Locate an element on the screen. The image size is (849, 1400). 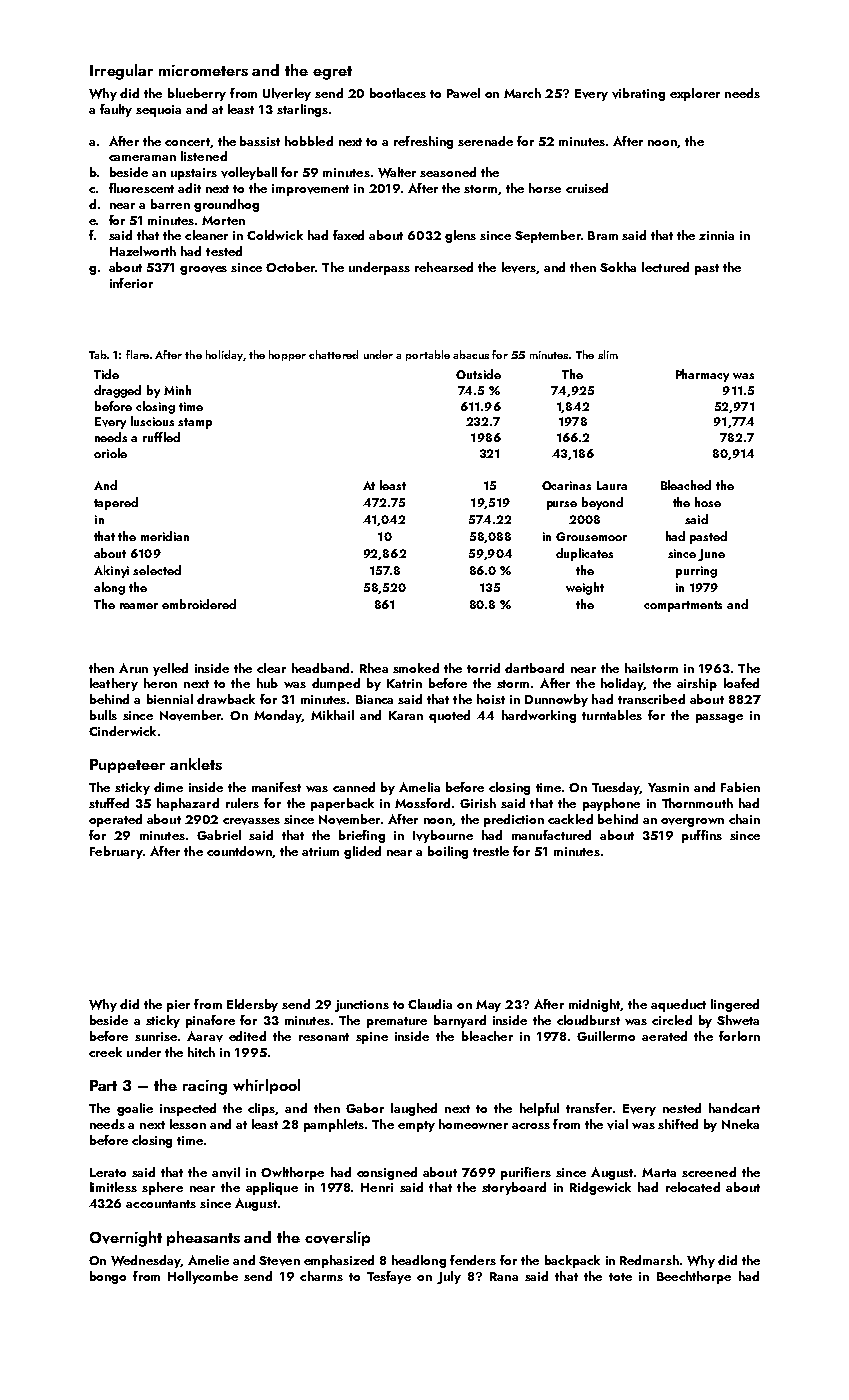
vibrating is located at coordinates (638, 94).
